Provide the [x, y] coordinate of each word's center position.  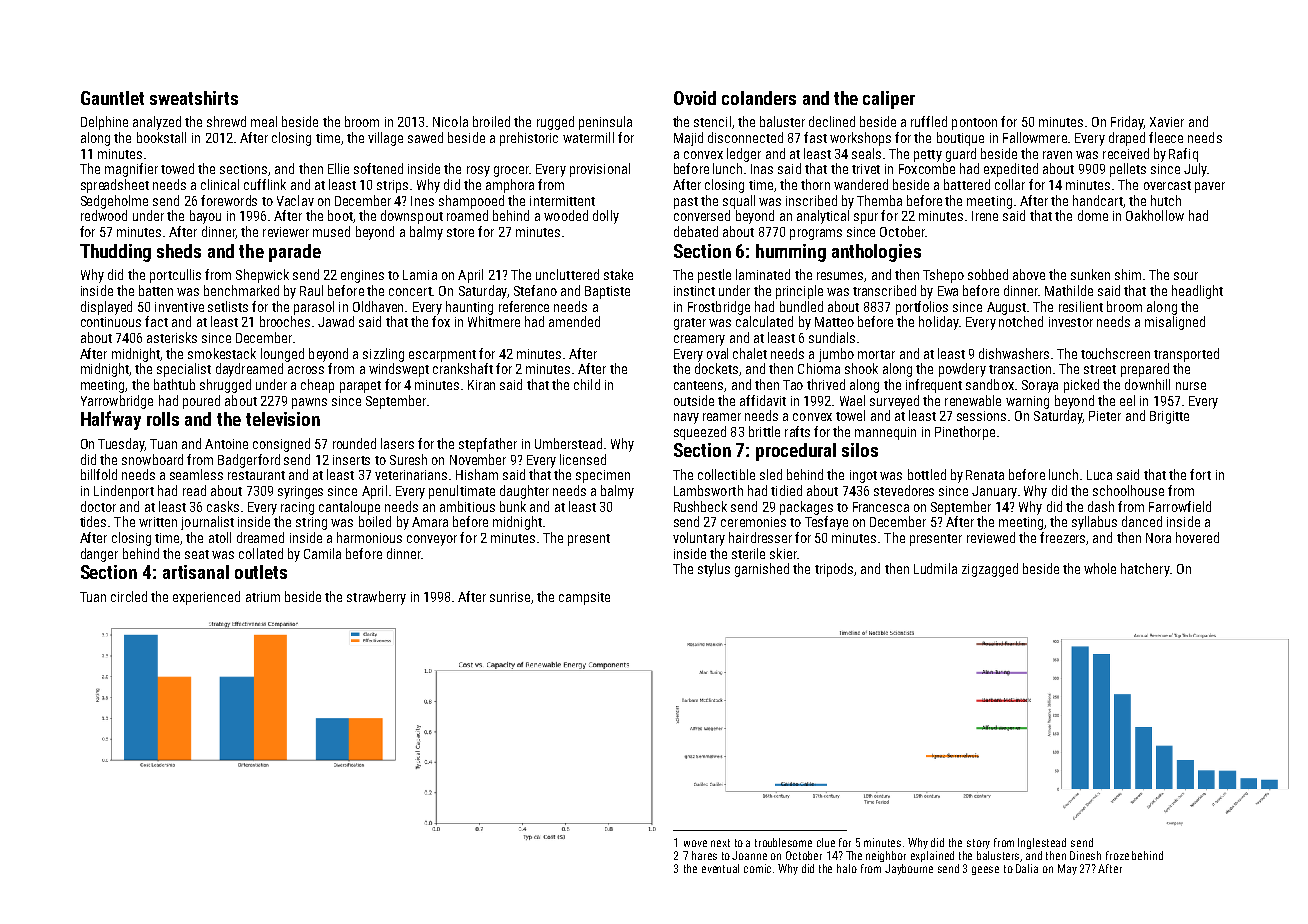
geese [985, 870]
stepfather [488, 445]
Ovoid [695, 98]
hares [704, 855]
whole [1100, 568]
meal [264, 121]
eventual [720, 868]
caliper [889, 100]
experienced [206, 598]
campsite [584, 598]
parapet [360, 387]
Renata [985, 475]
